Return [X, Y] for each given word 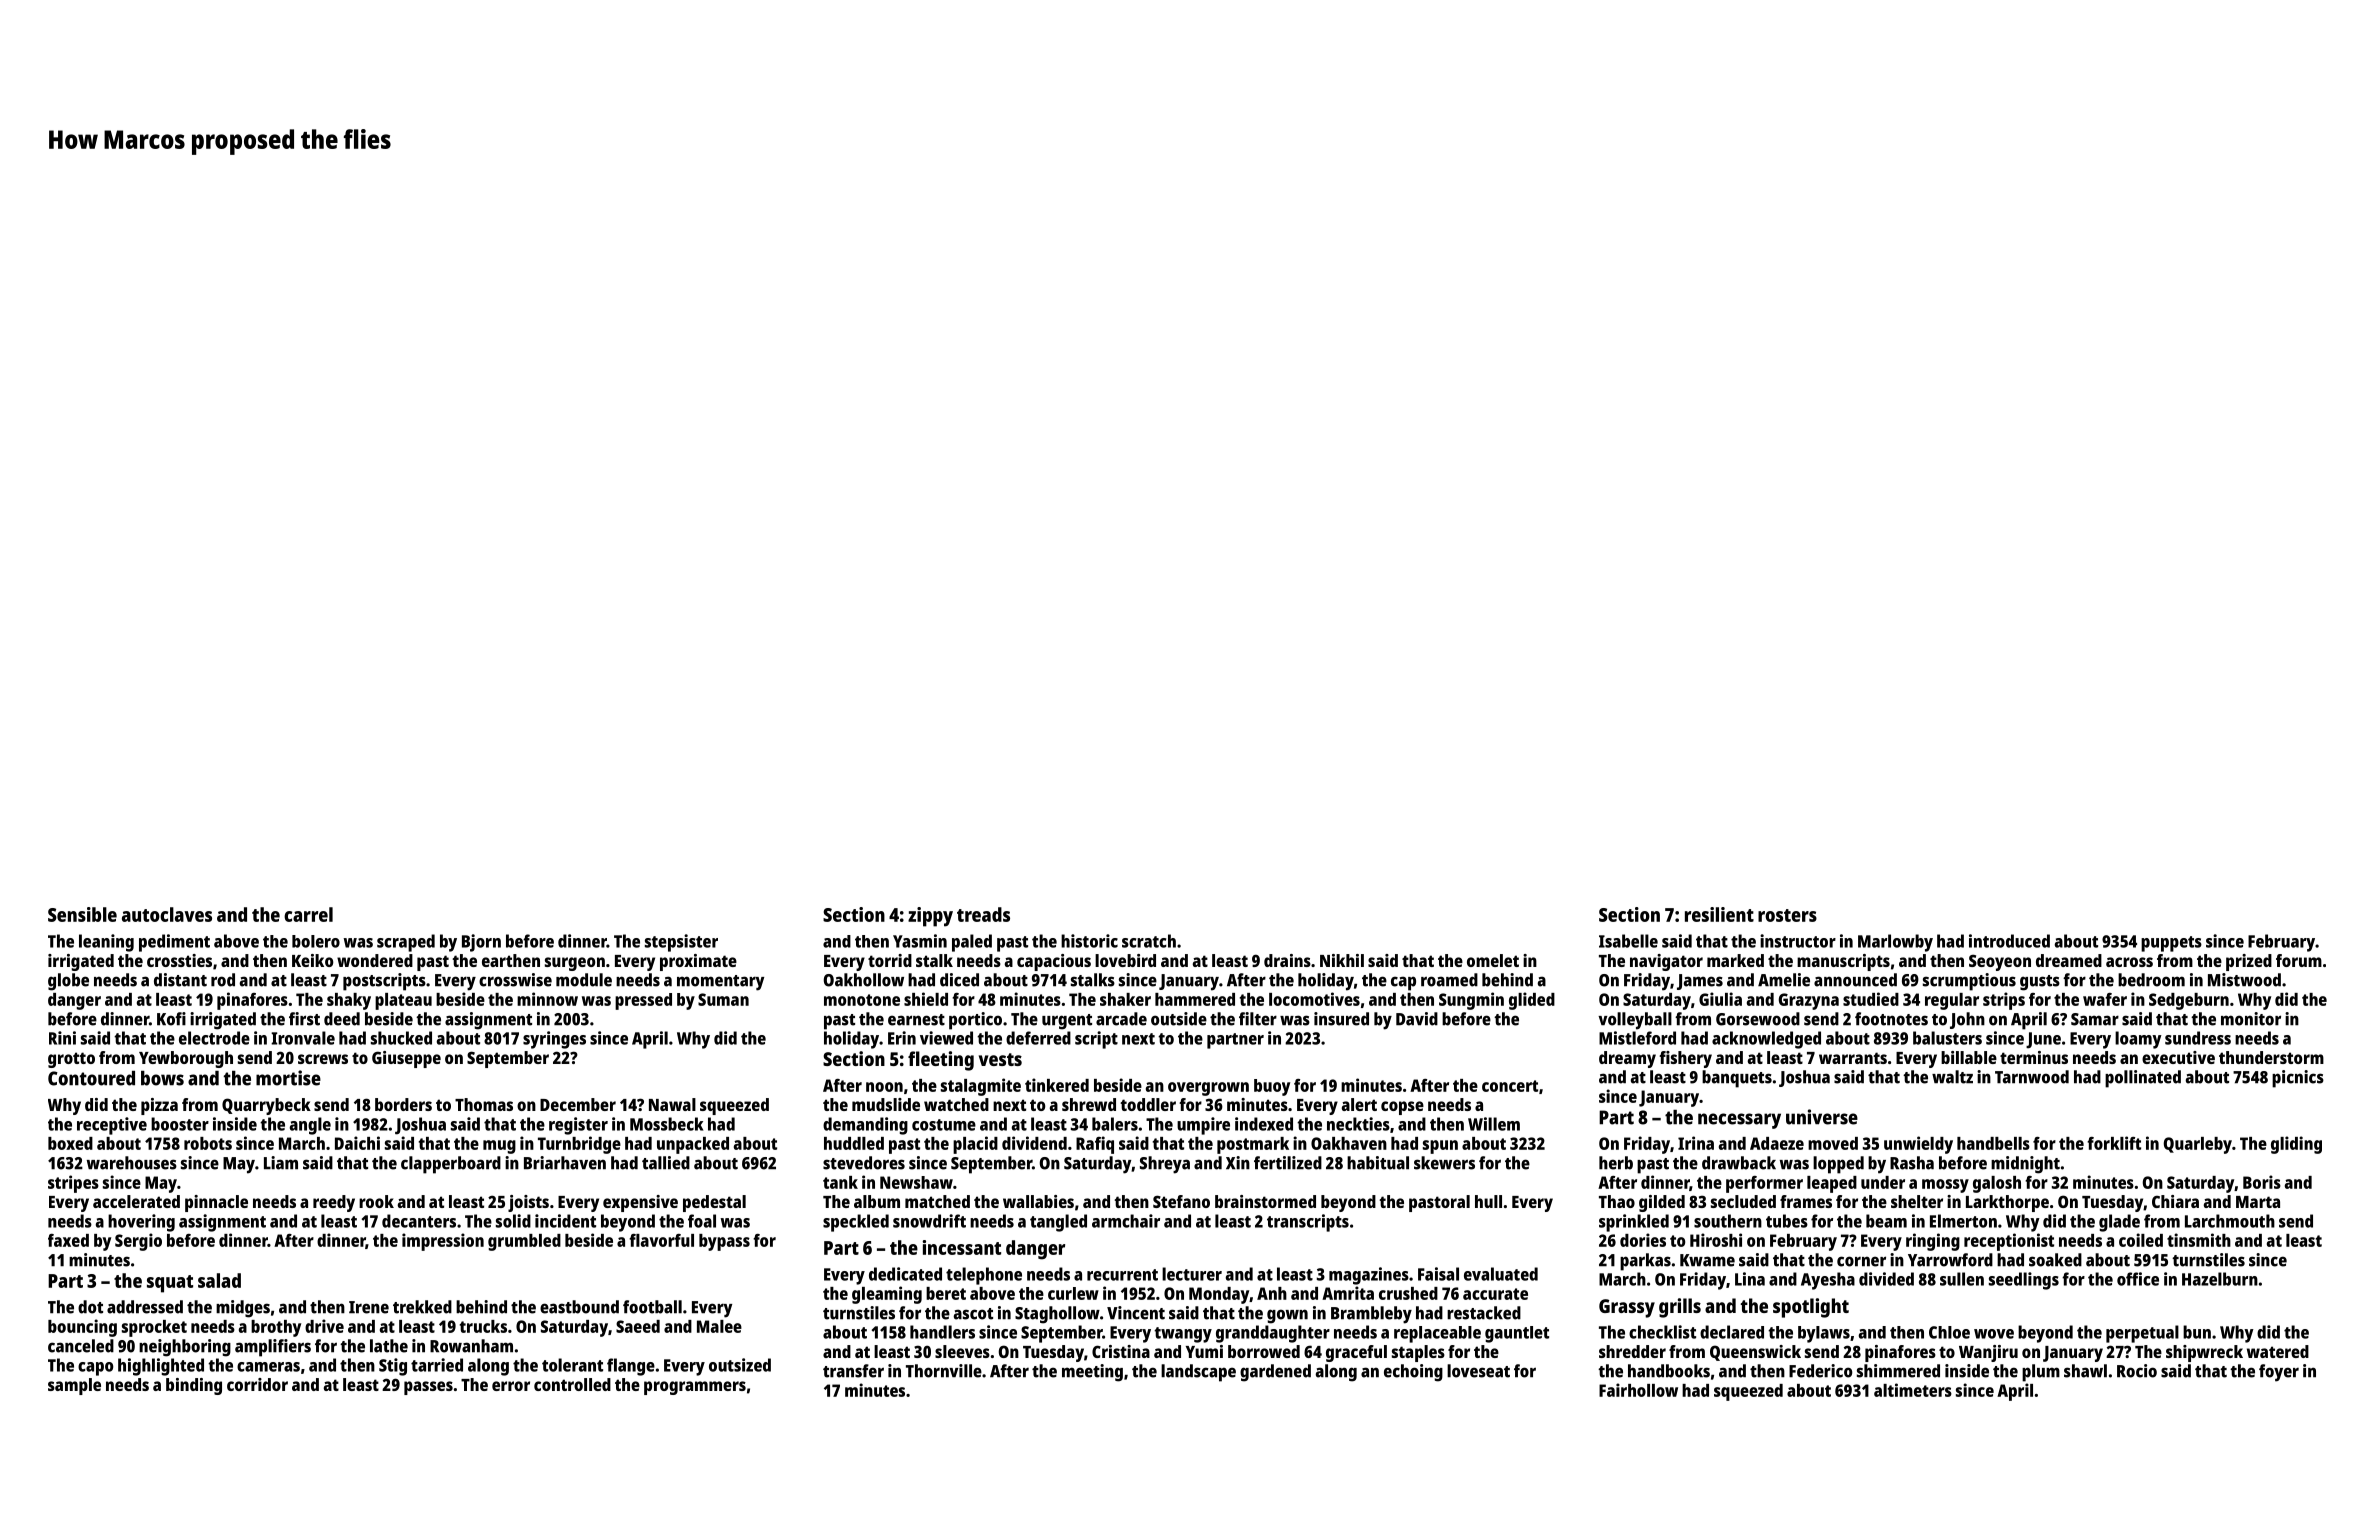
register [578, 1126]
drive [324, 1326]
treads [983, 914]
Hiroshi [1716, 1240]
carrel [308, 914]
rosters [1787, 915]
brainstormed [1265, 1201]
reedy [334, 1203]
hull [1488, 1201]
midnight [2025, 1165]
